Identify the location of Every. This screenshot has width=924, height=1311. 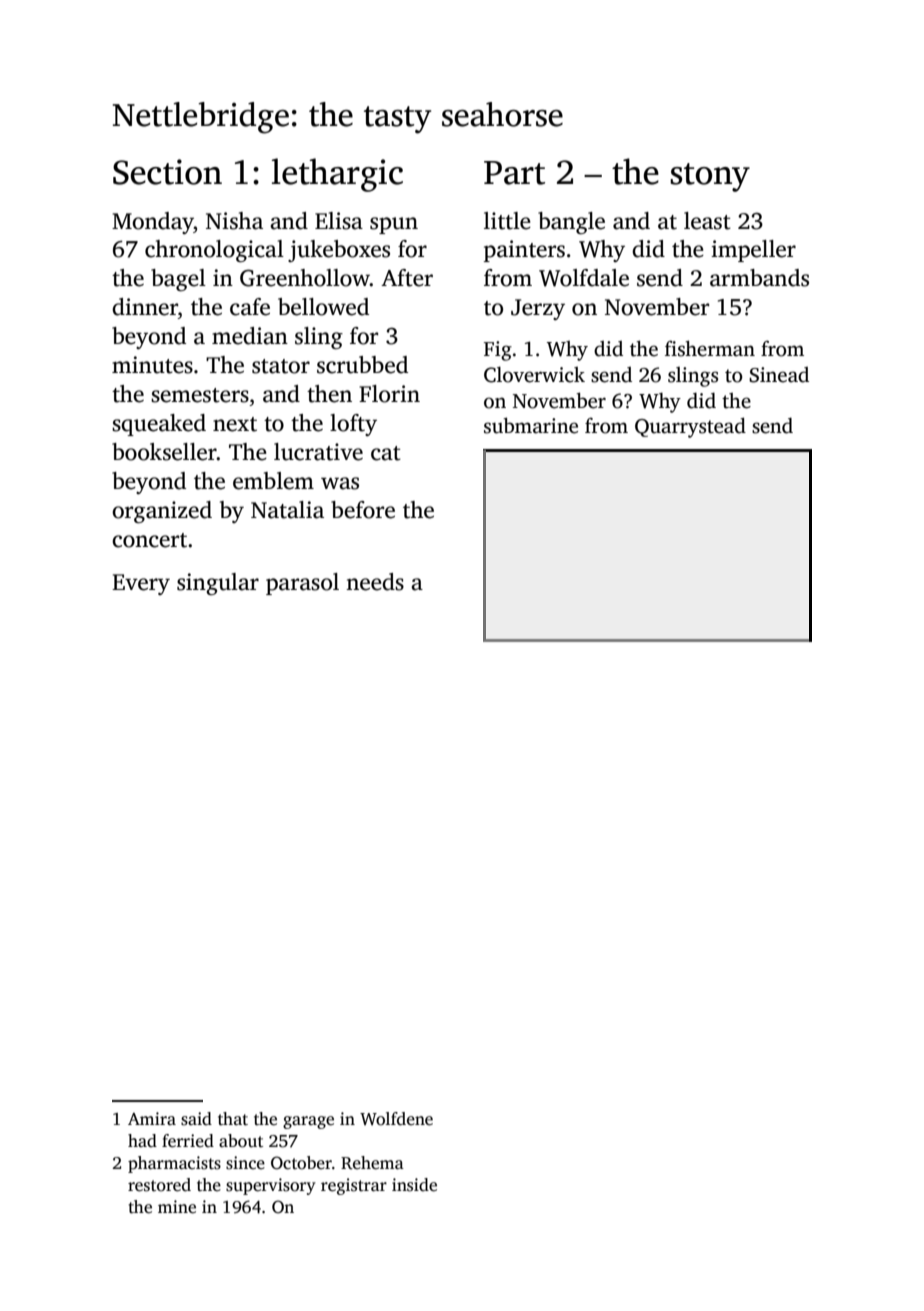
(141, 584).
